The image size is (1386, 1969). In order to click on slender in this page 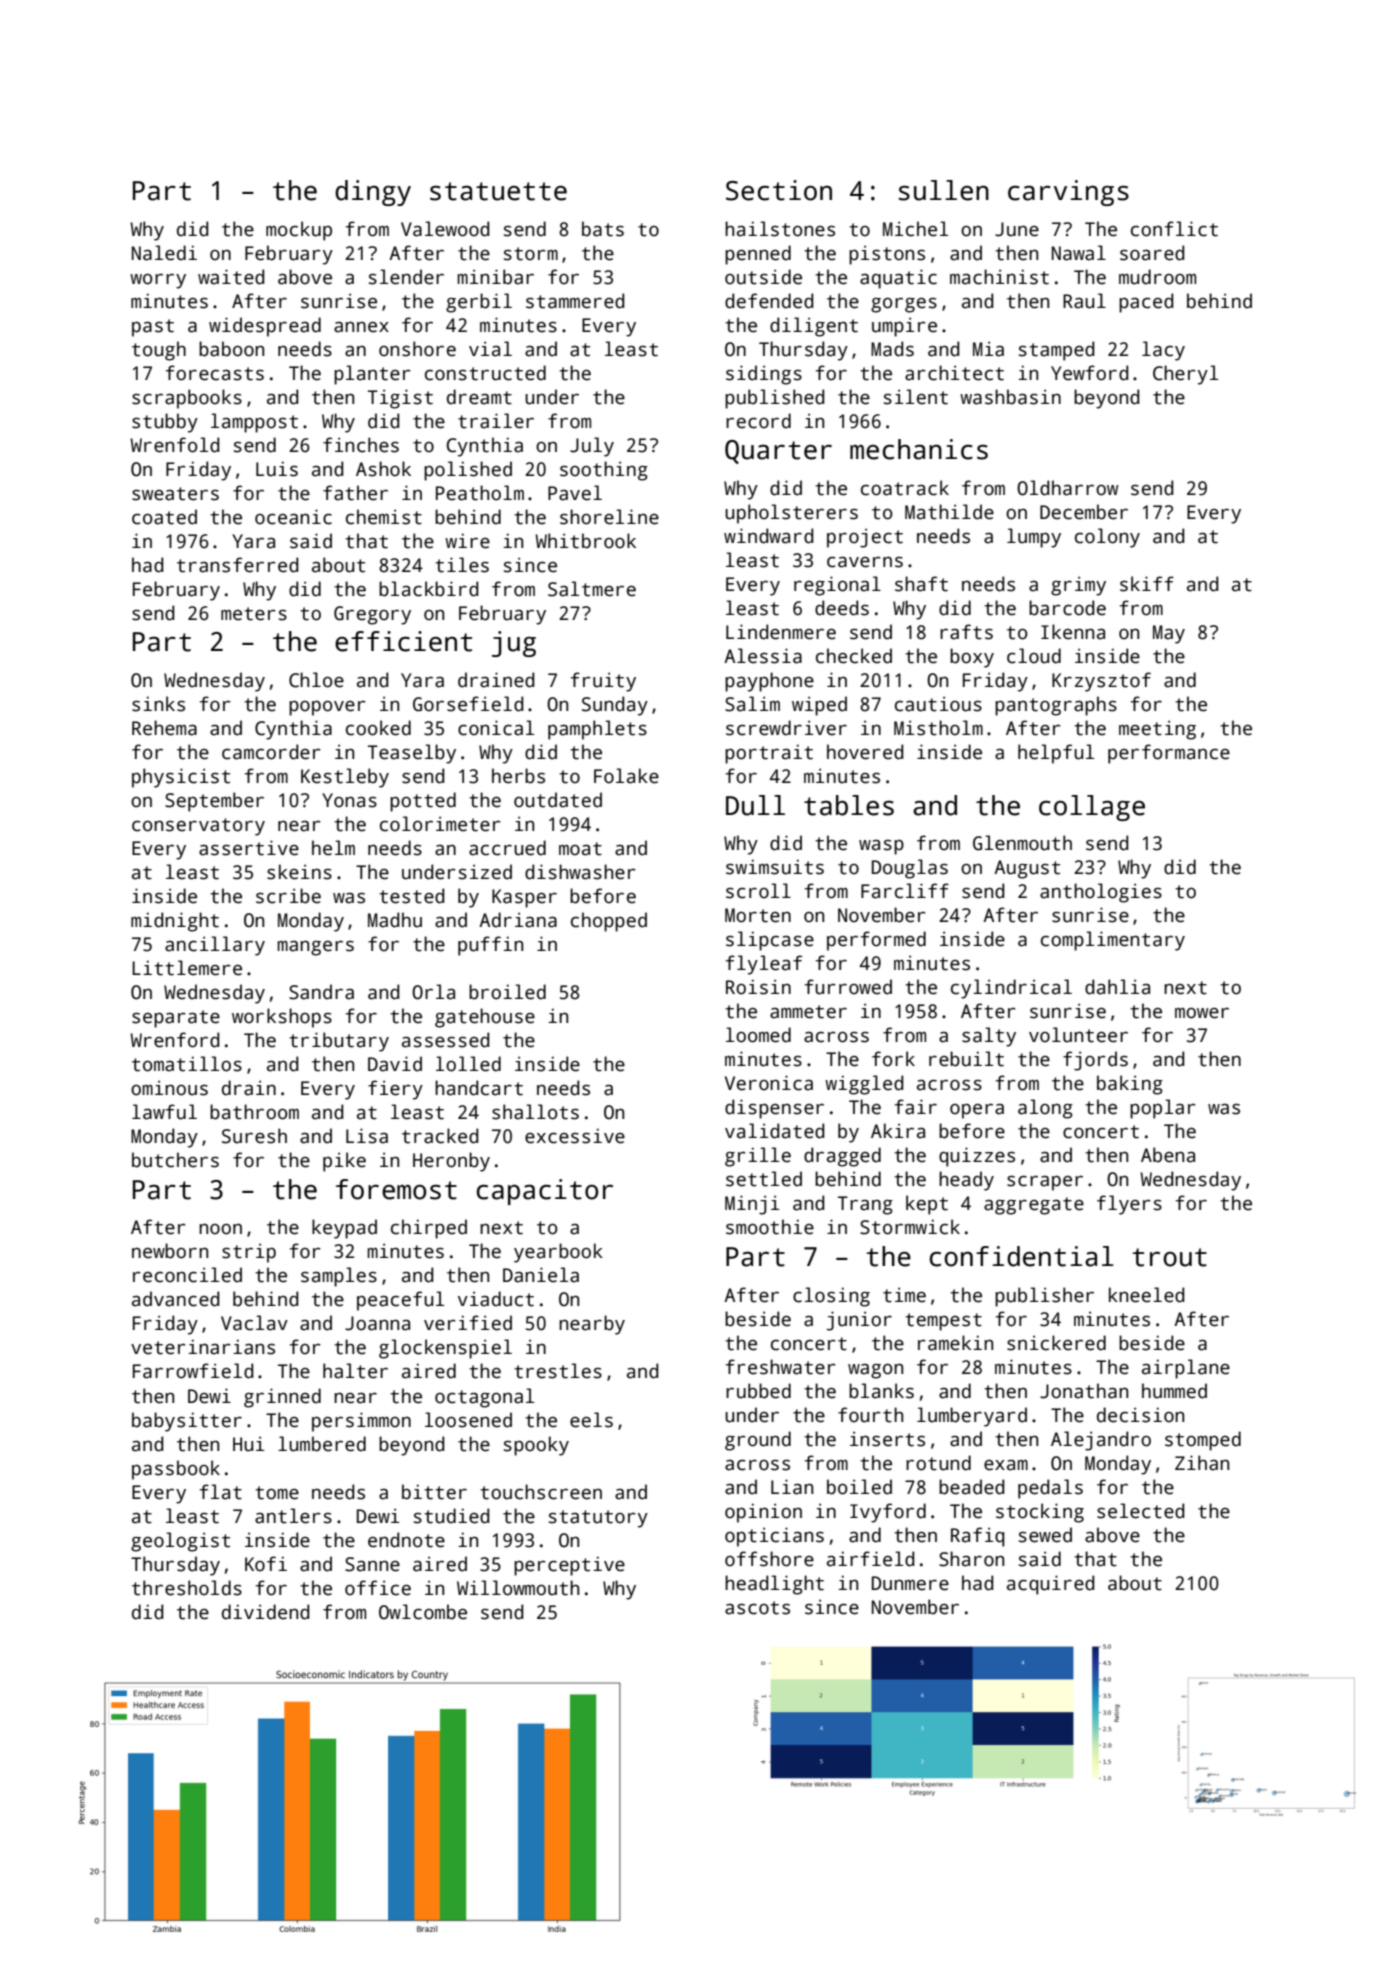, I will do `click(406, 277)`.
